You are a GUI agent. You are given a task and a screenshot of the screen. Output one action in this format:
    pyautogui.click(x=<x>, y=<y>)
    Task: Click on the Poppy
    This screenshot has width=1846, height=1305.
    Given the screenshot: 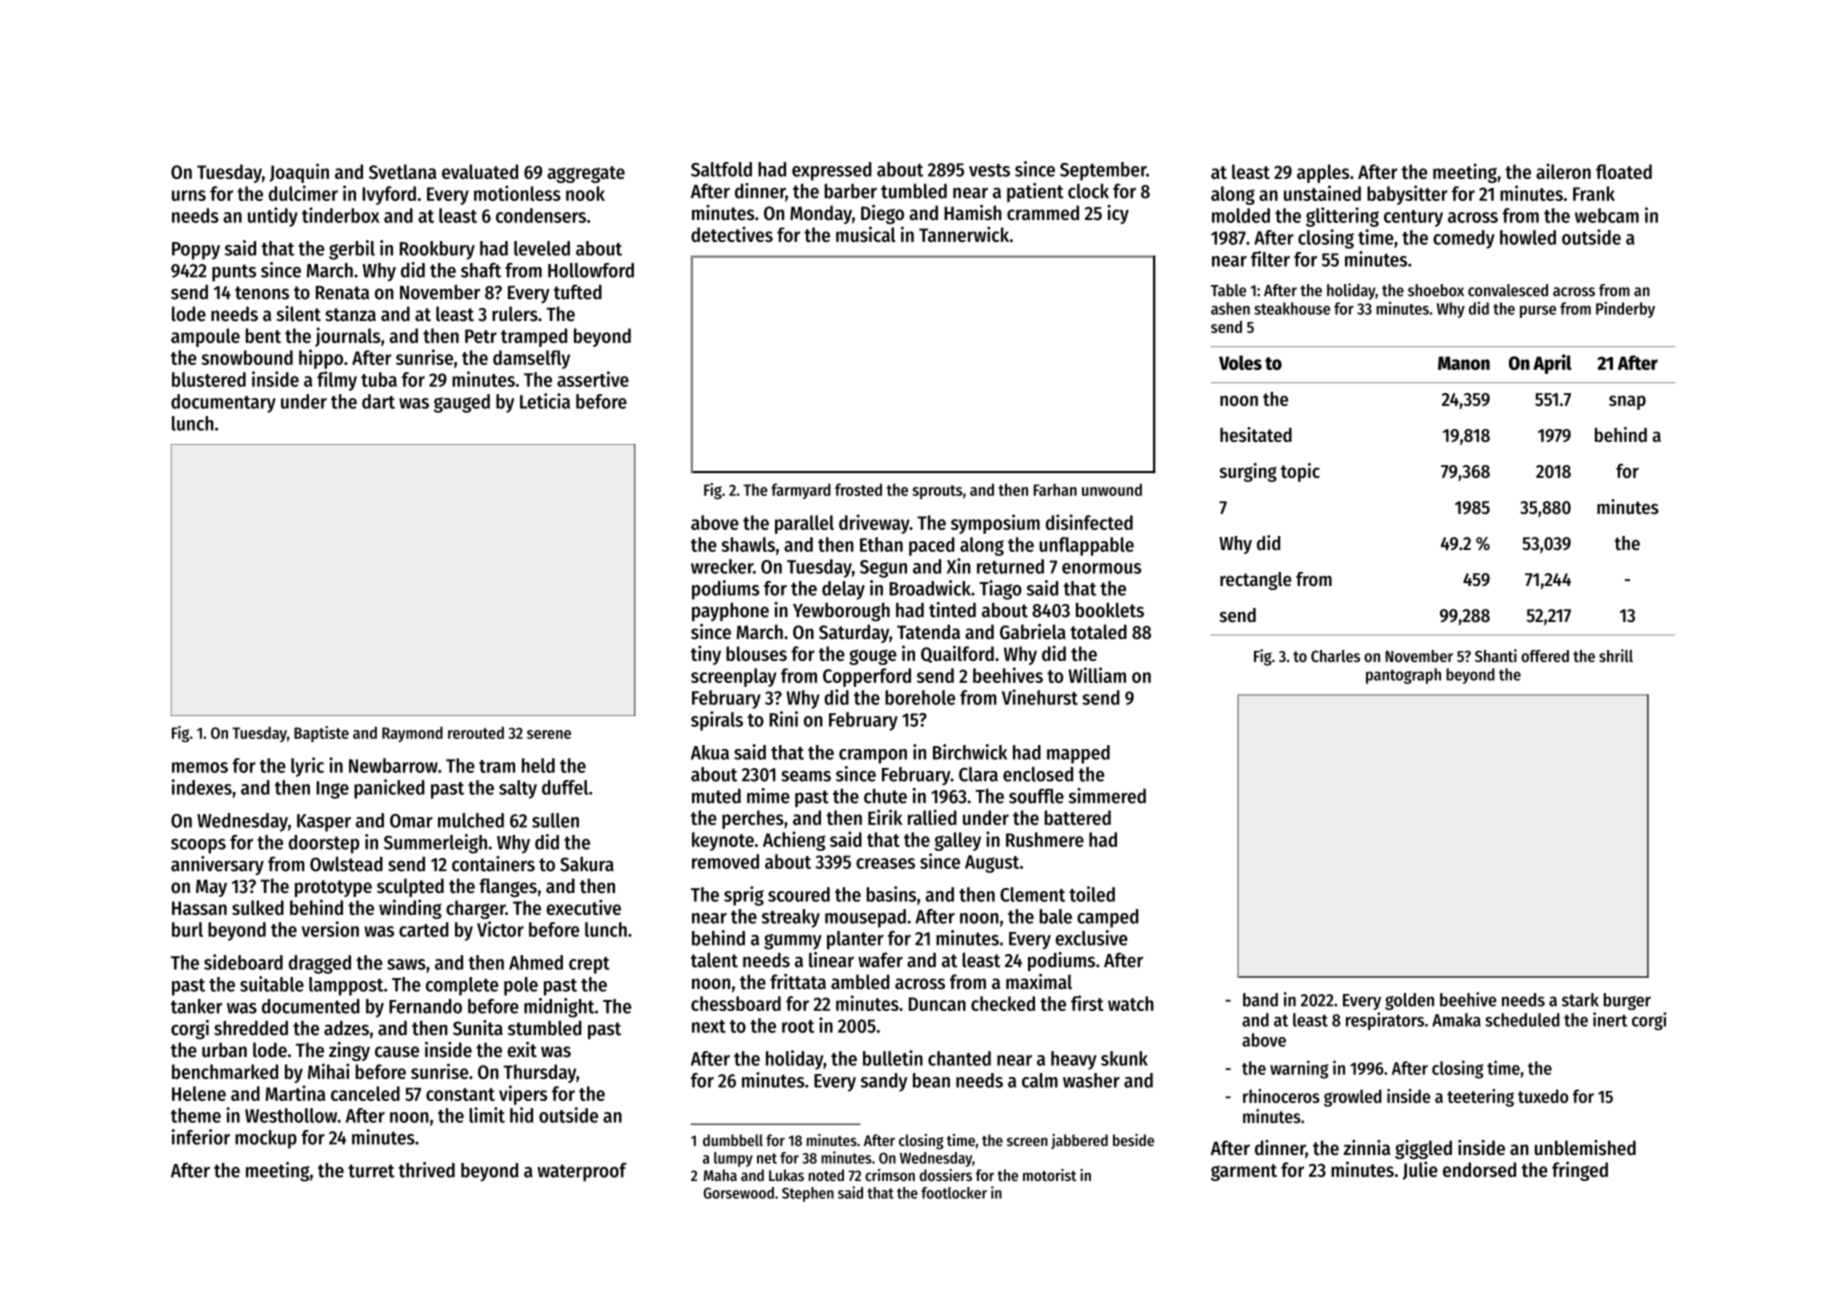 What is the action you would take?
    pyautogui.click(x=196, y=251)
